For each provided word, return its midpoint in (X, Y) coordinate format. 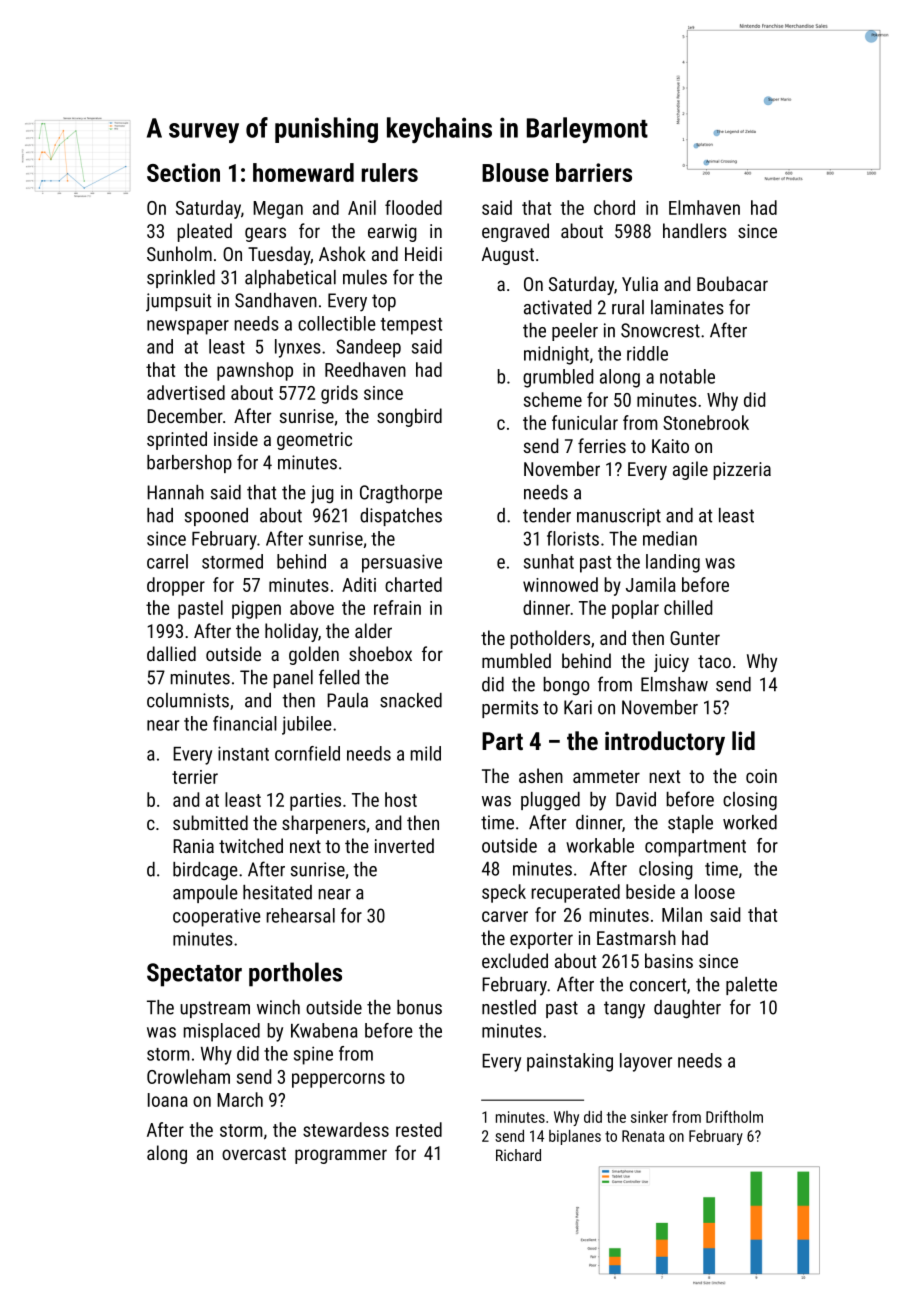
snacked (411, 700)
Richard (518, 1155)
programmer (341, 1156)
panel (293, 679)
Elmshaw (674, 684)
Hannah (175, 492)
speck (504, 893)
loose (715, 891)
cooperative (217, 917)
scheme (553, 399)
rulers (390, 172)
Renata (643, 1136)
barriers (594, 172)
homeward (303, 172)
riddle (647, 353)
